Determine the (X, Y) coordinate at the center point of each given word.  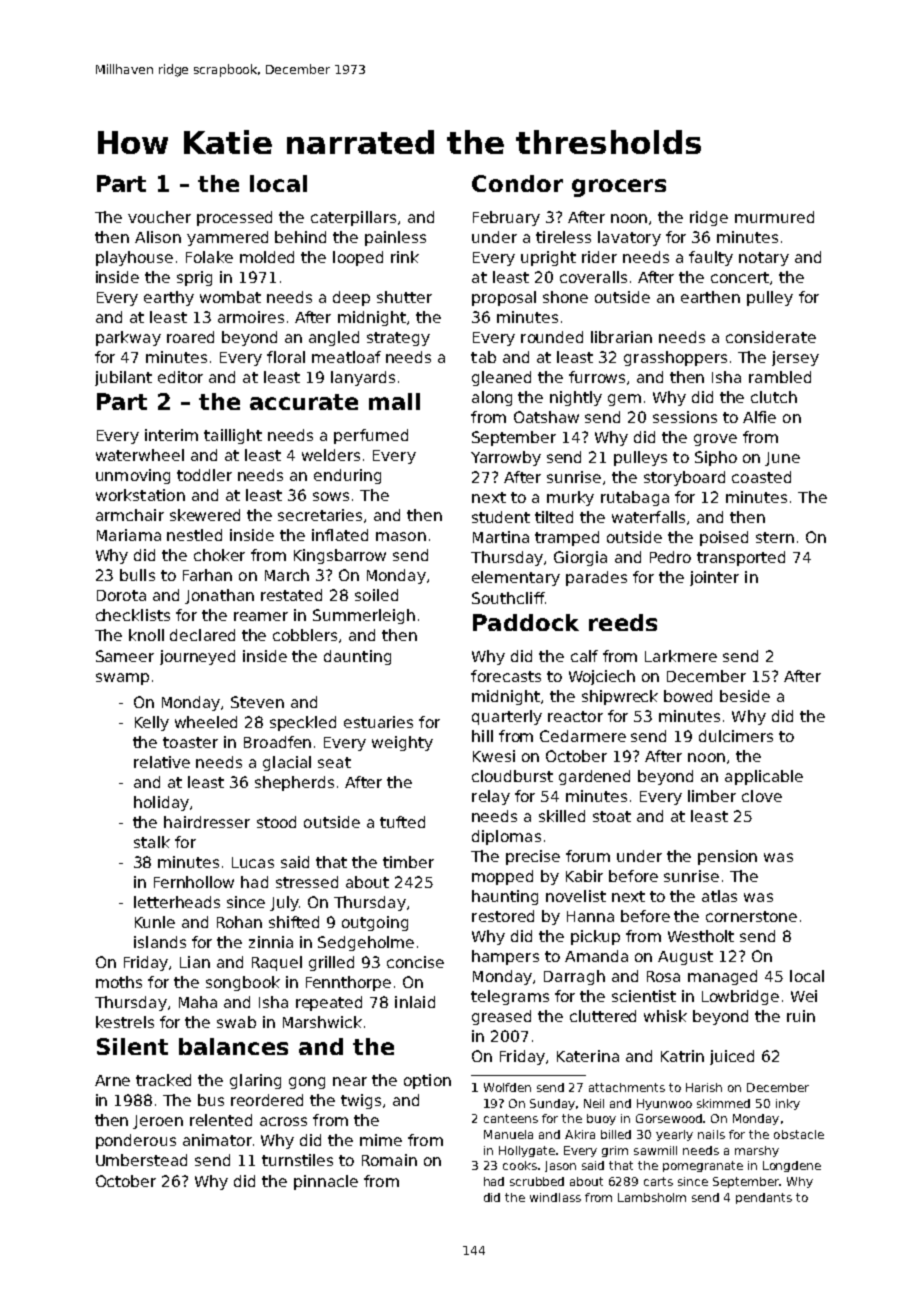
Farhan (207, 575)
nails (711, 1134)
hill (482, 736)
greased (501, 1017)
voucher (159, 217)
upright (548, 258)
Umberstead (141, 1160)
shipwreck (620, 697)
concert (740, 277)
